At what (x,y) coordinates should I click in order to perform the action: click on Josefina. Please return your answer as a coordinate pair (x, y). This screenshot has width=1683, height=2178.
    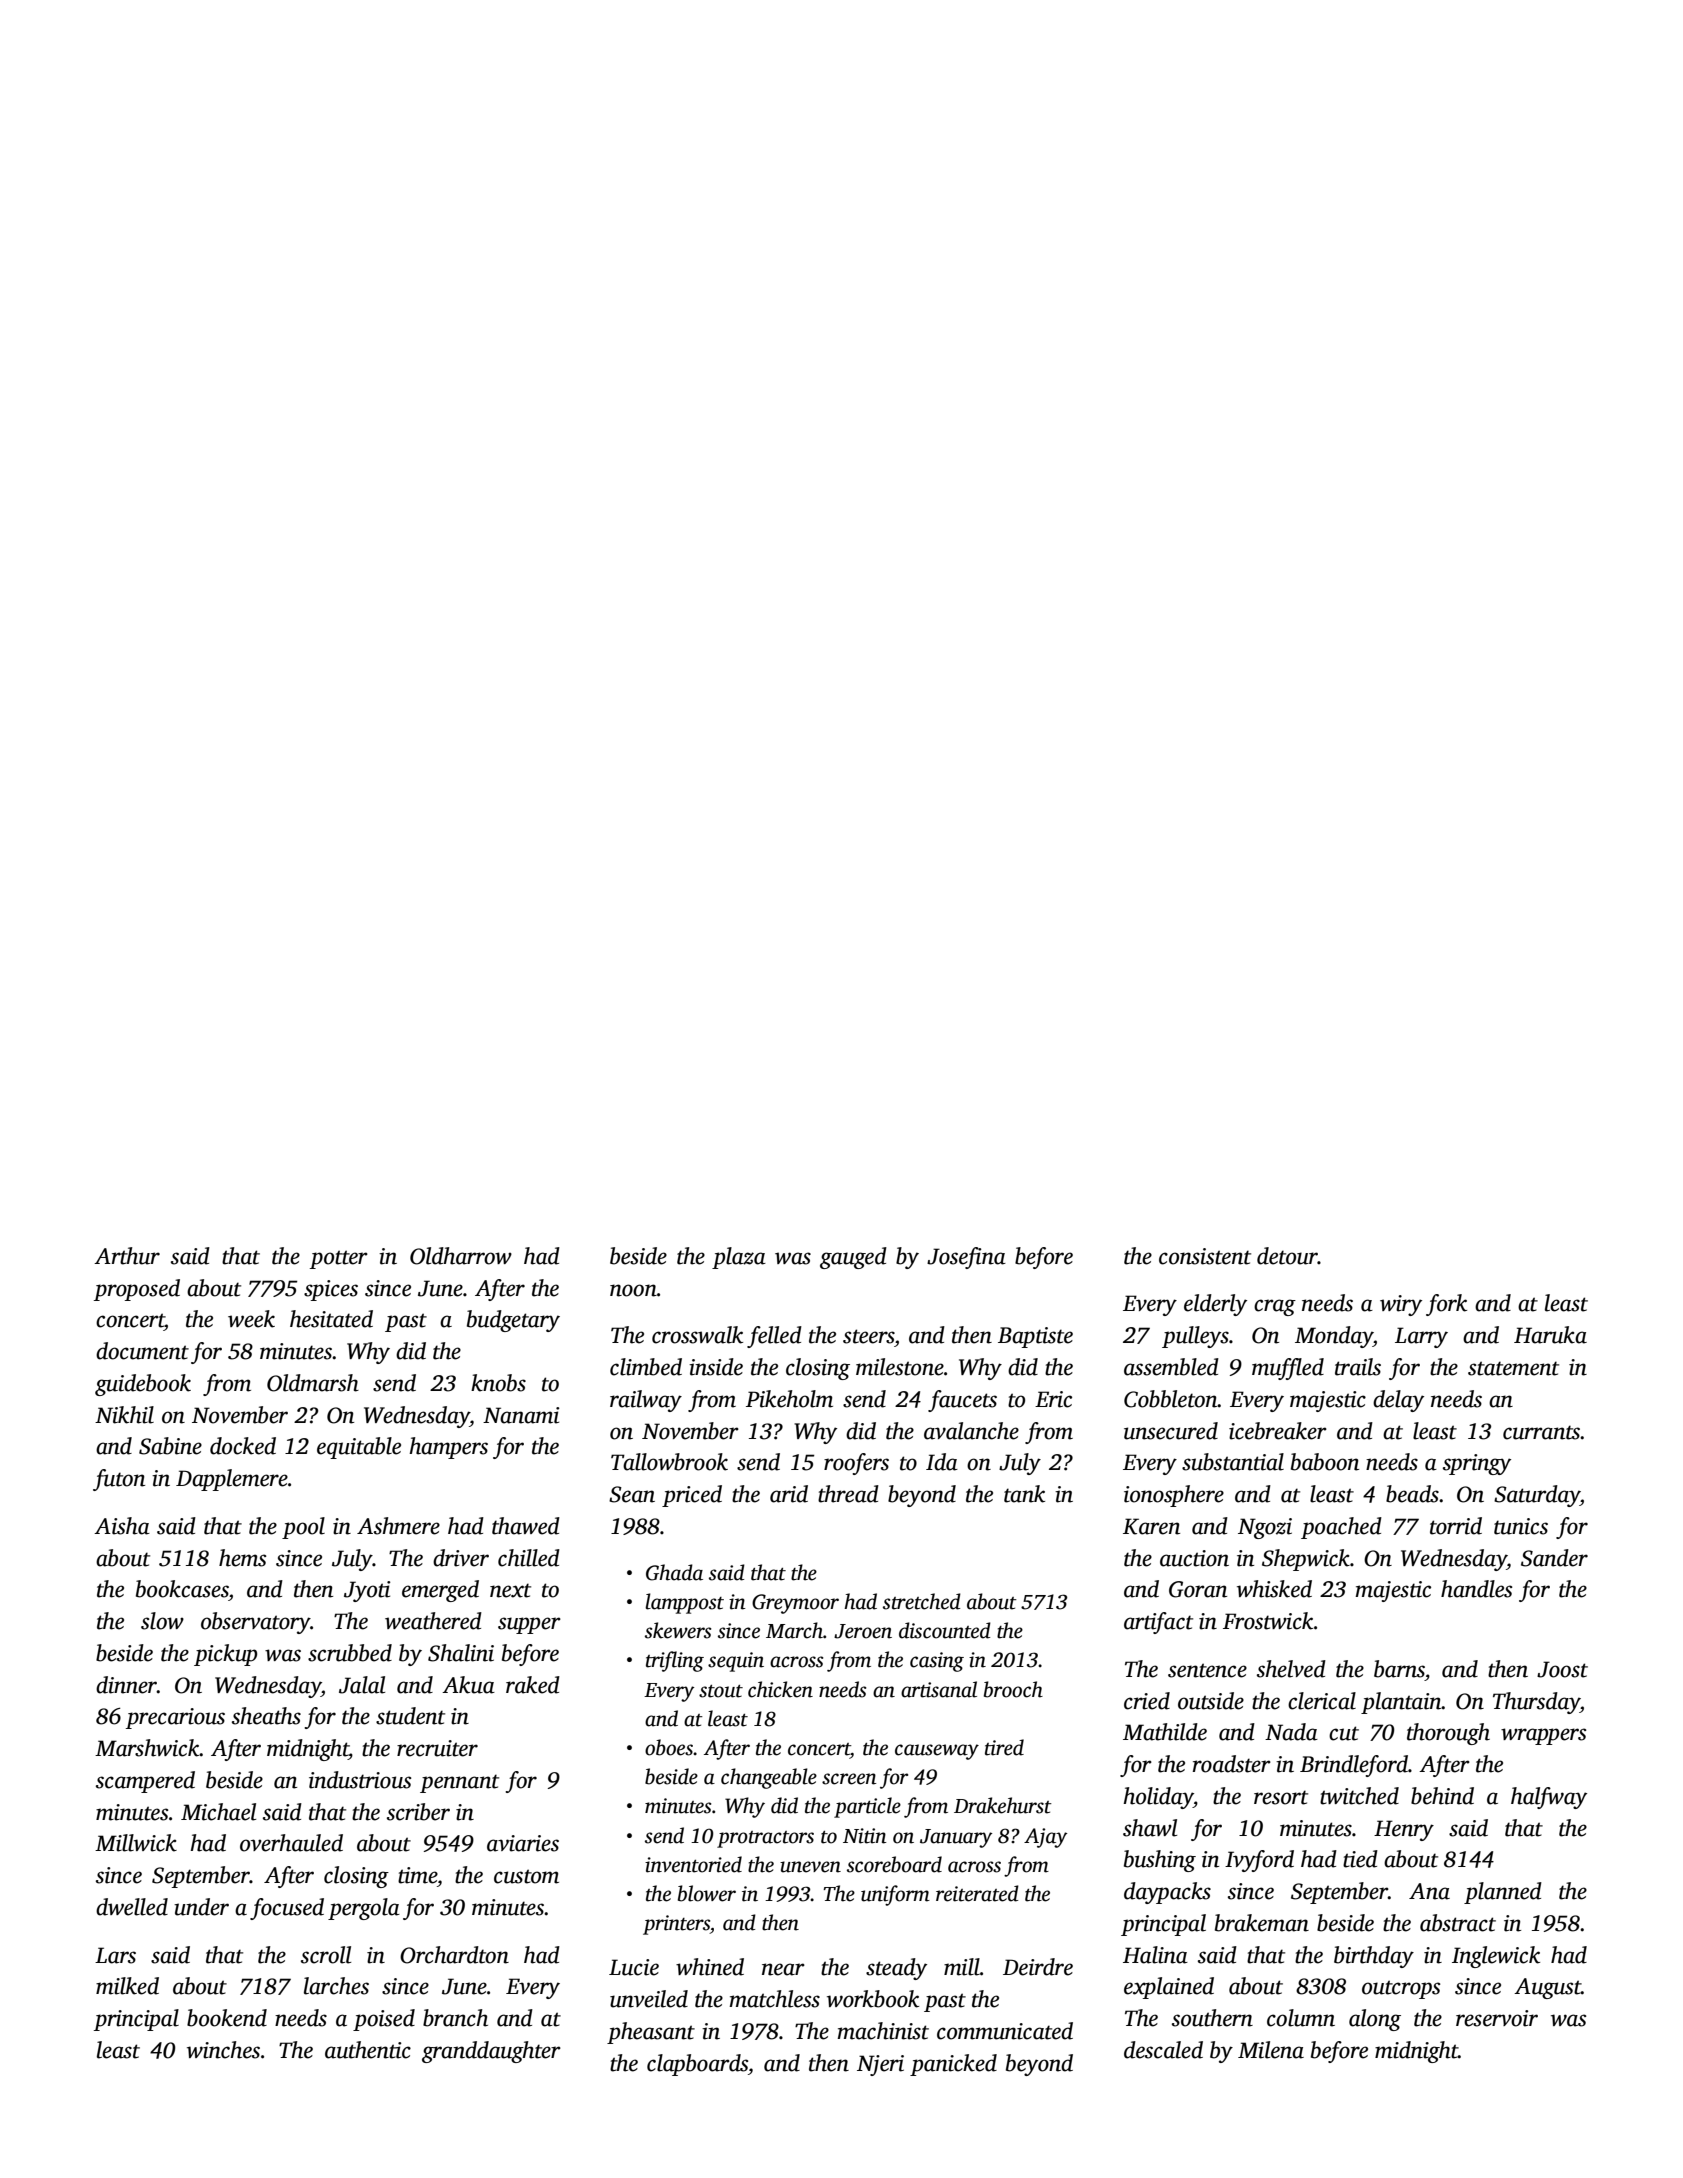
    Looking at the image, I should click on (966, 1258).
